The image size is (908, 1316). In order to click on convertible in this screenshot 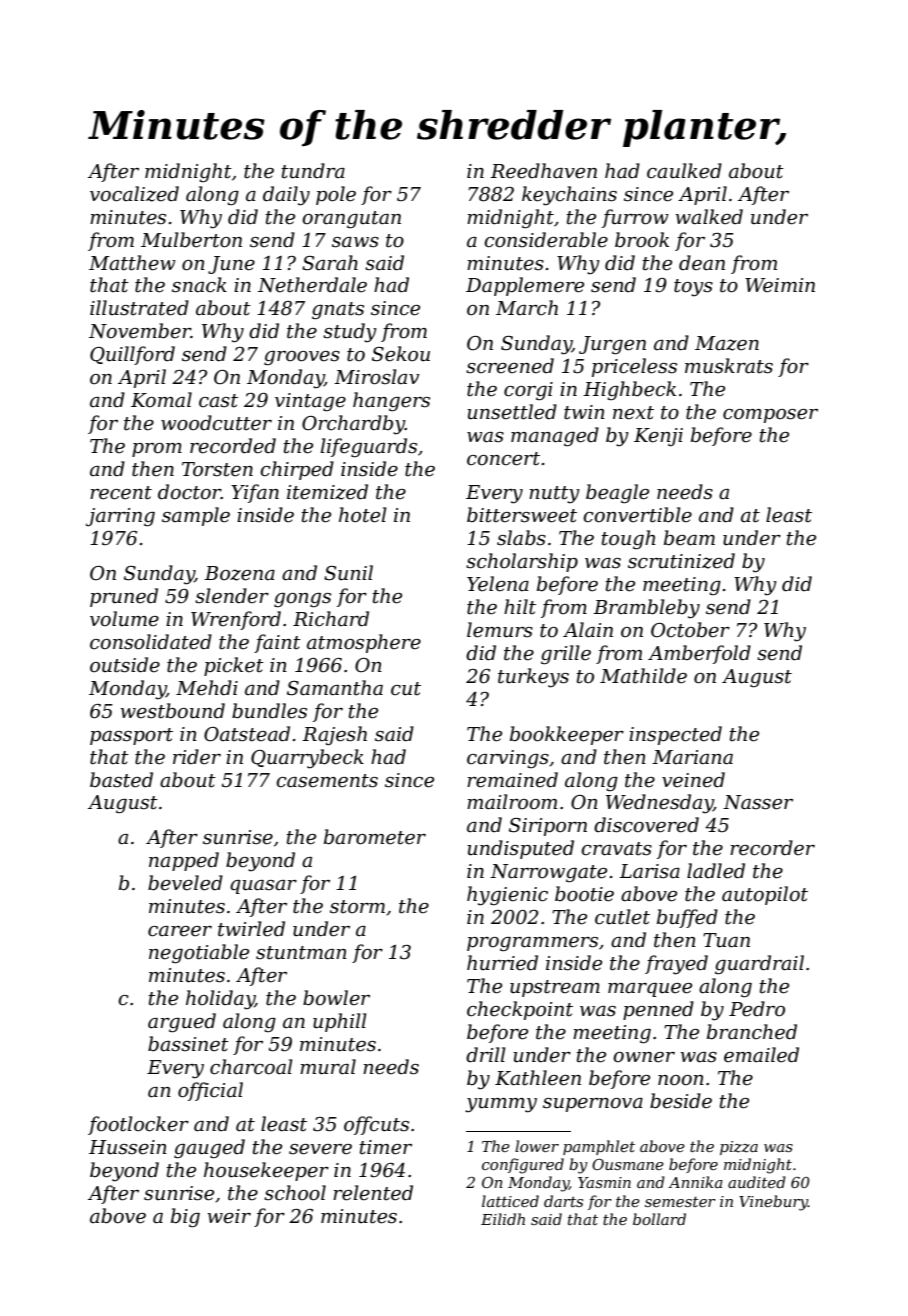, I will do `click(637, 515)`.
